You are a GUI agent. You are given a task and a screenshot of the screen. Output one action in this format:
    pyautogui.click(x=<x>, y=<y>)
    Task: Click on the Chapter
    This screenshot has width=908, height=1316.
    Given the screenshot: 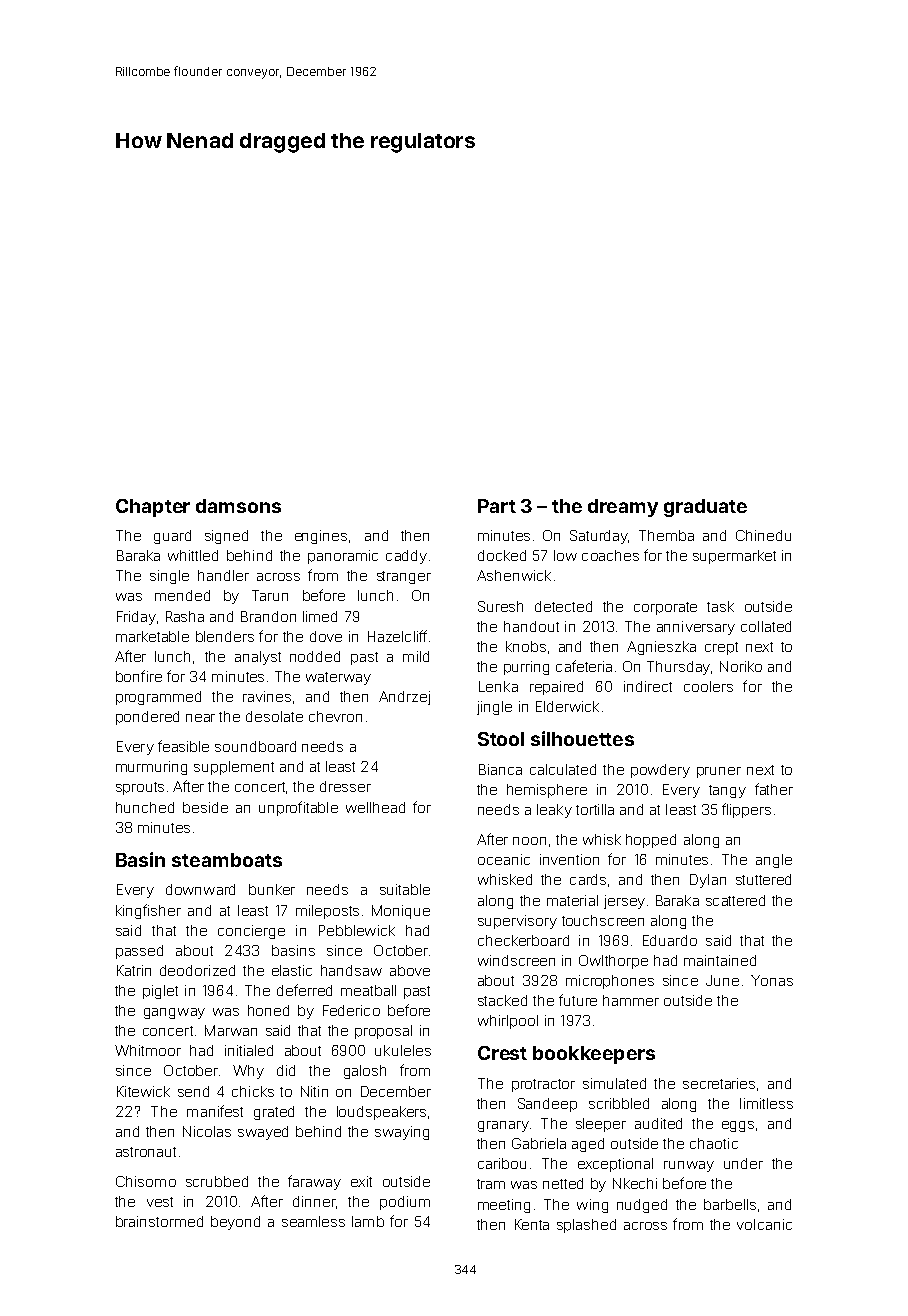 What is the action you would take?
    pyautogui.click(x=153, y=508)
